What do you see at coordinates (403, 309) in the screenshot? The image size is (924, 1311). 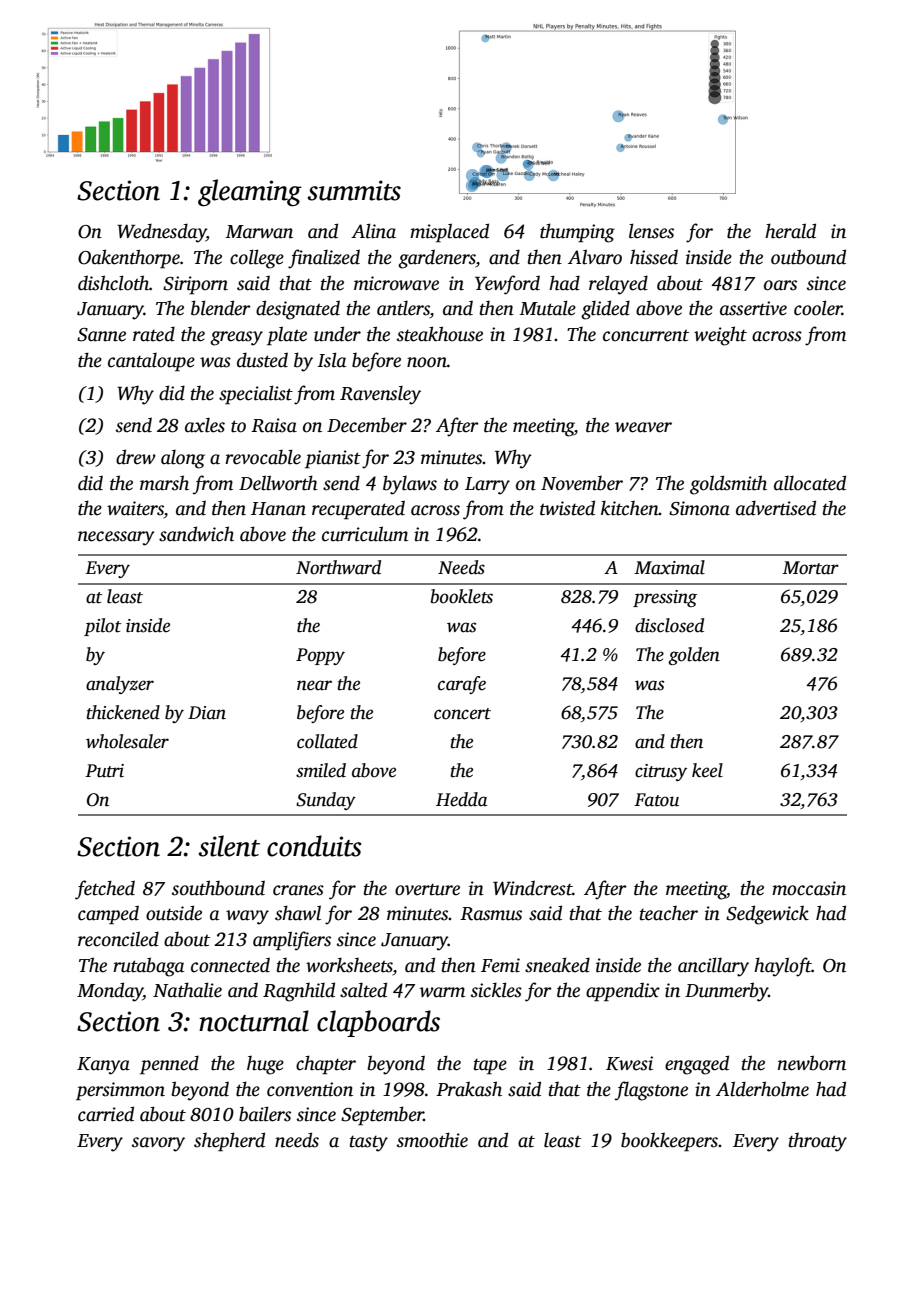 I see `antlers` at bounding box center [403, 309].
